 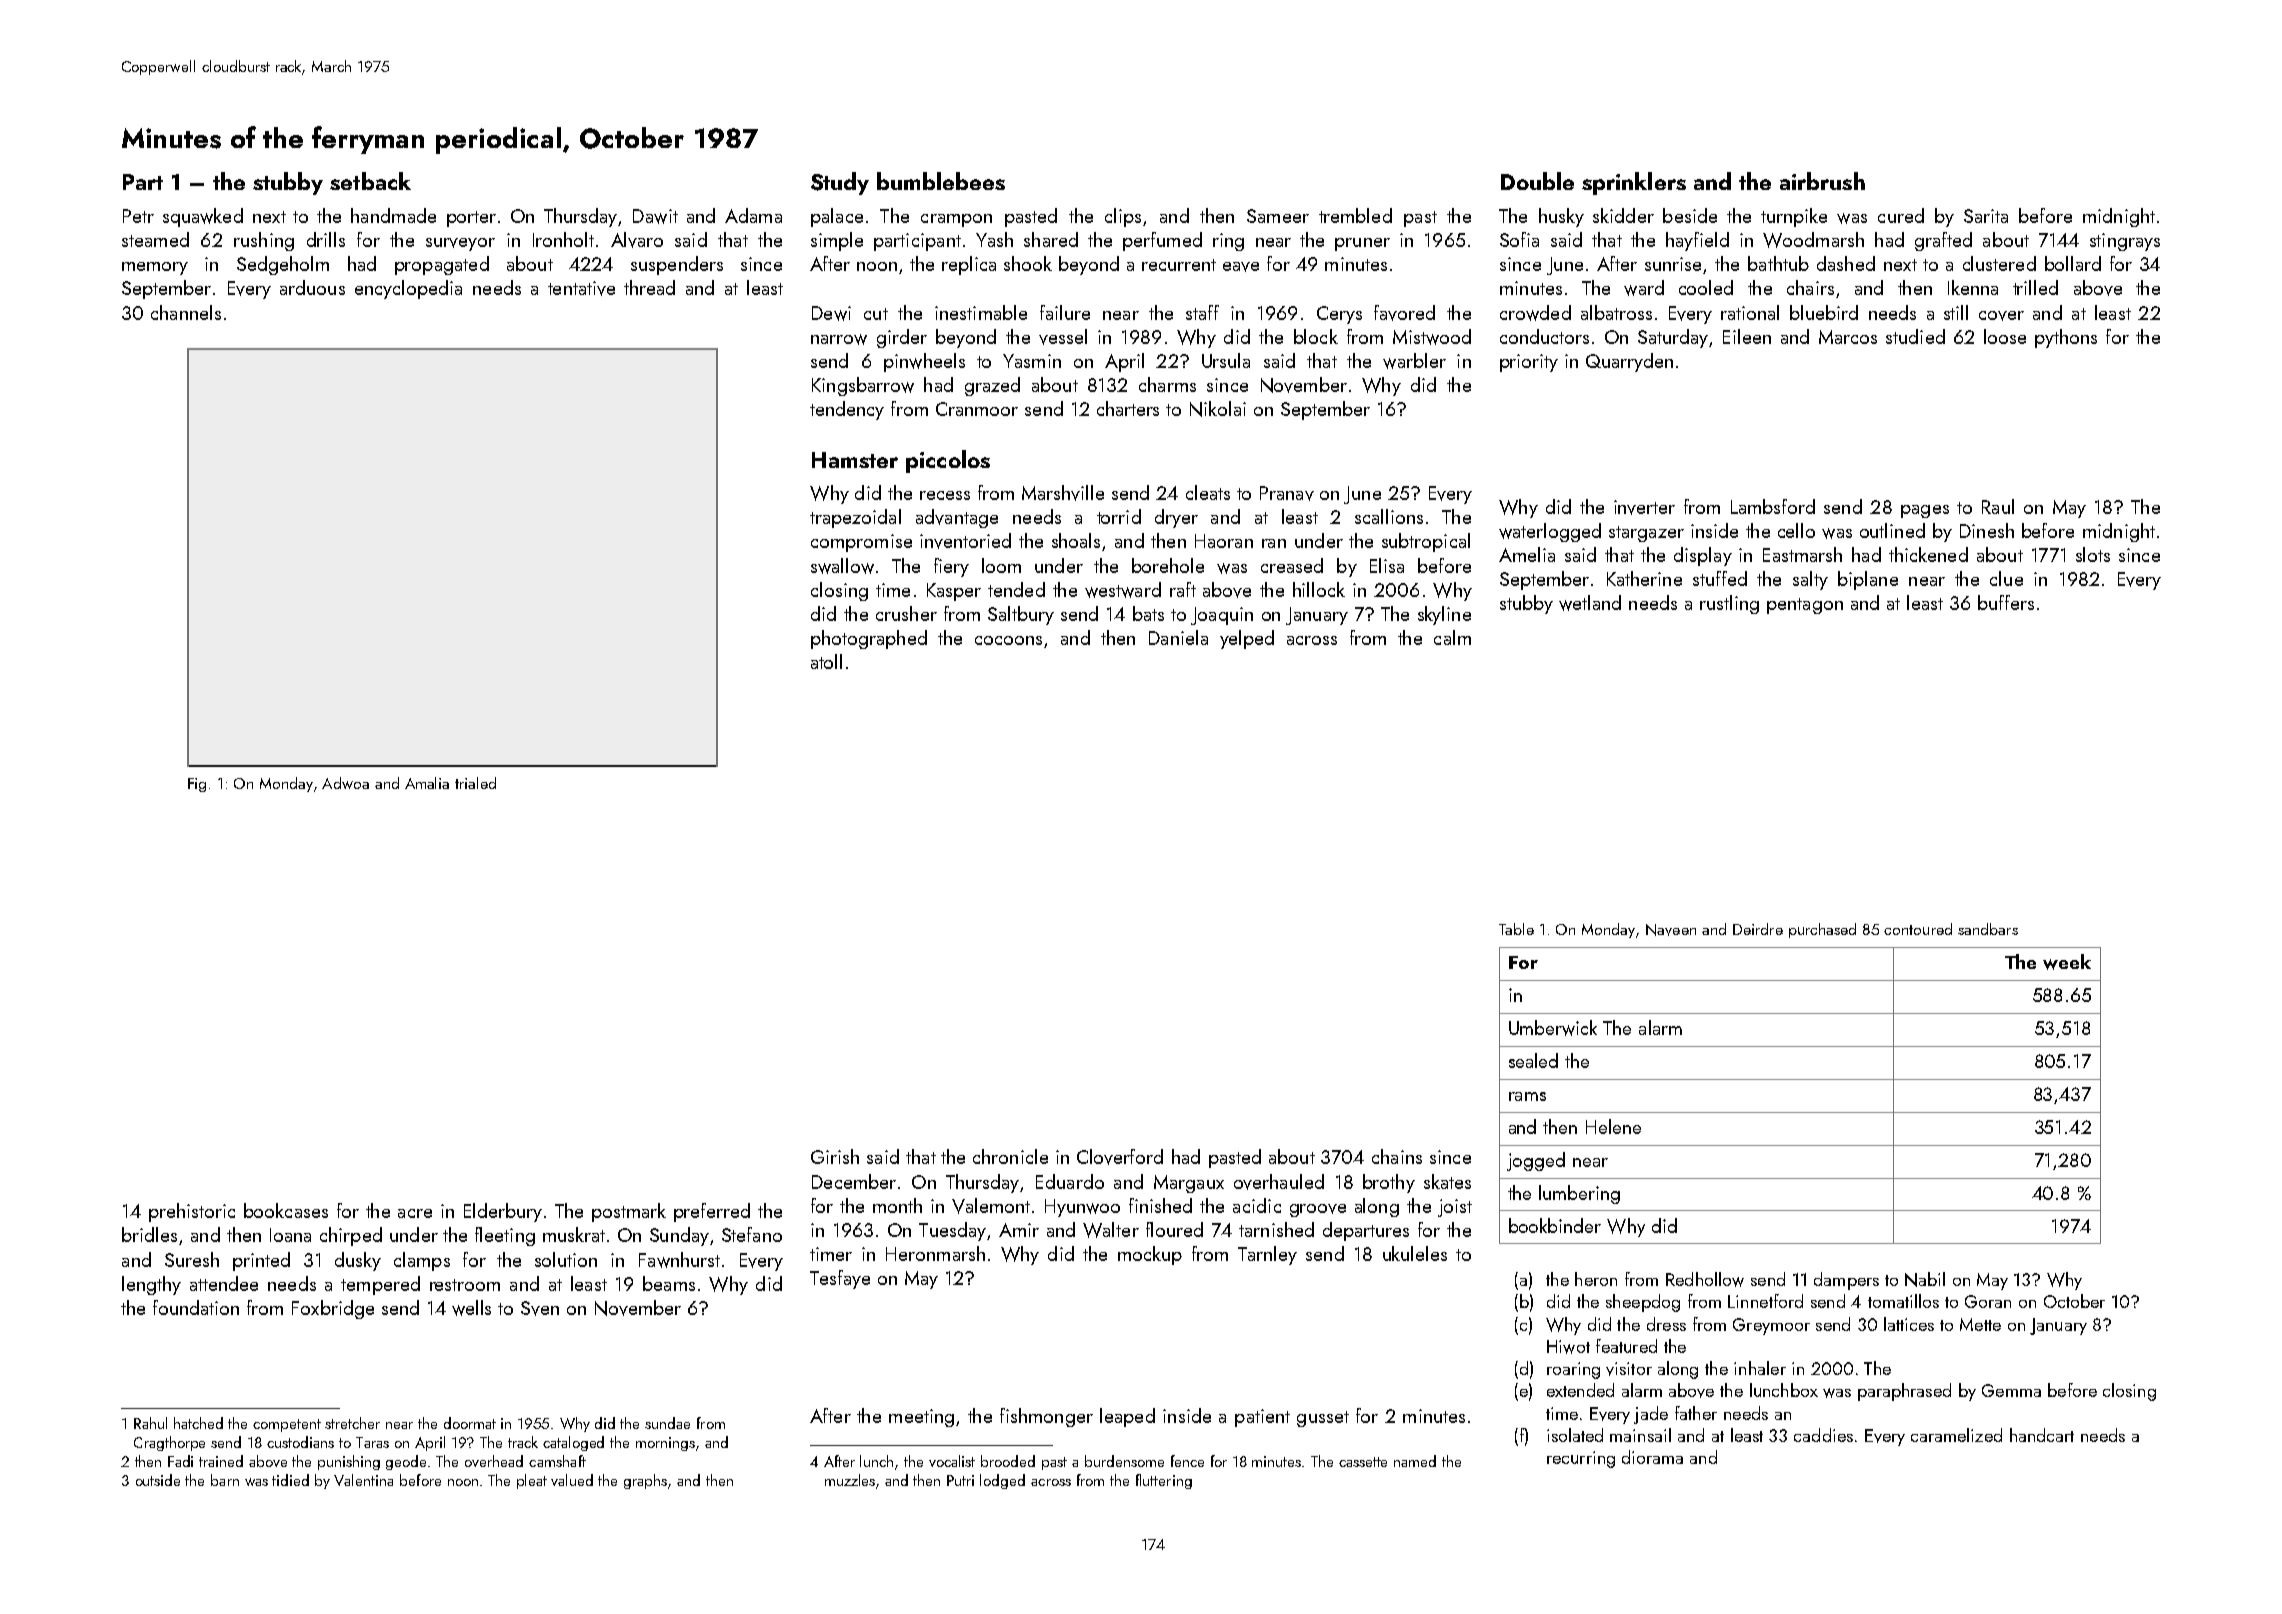 What do you see at coordinates (1120, 1157) in the page?
I see `Cloverford` at bounding box center [1120, 1157].
